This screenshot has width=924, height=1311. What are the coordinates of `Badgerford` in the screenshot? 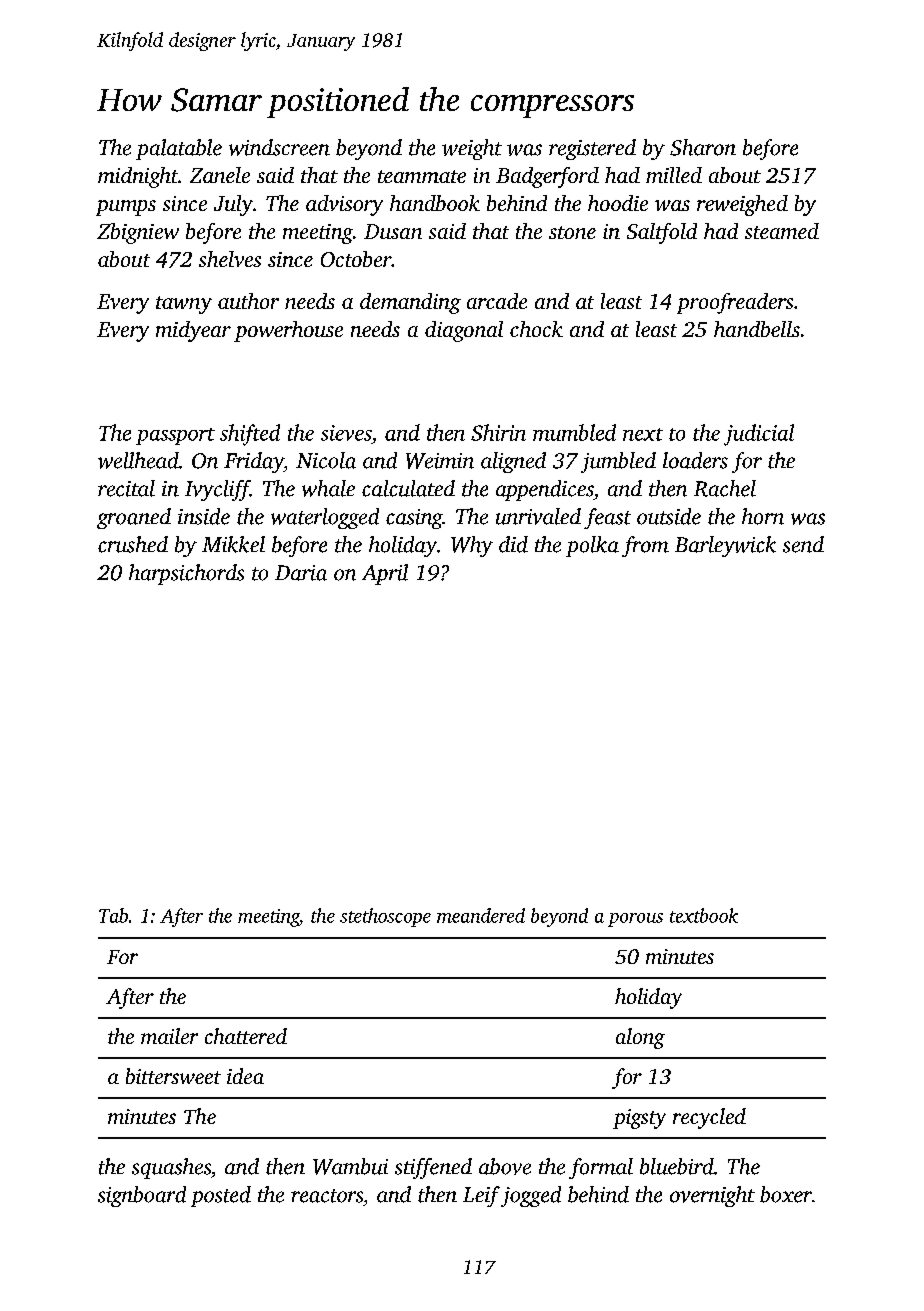 It's located at (547, 177).
